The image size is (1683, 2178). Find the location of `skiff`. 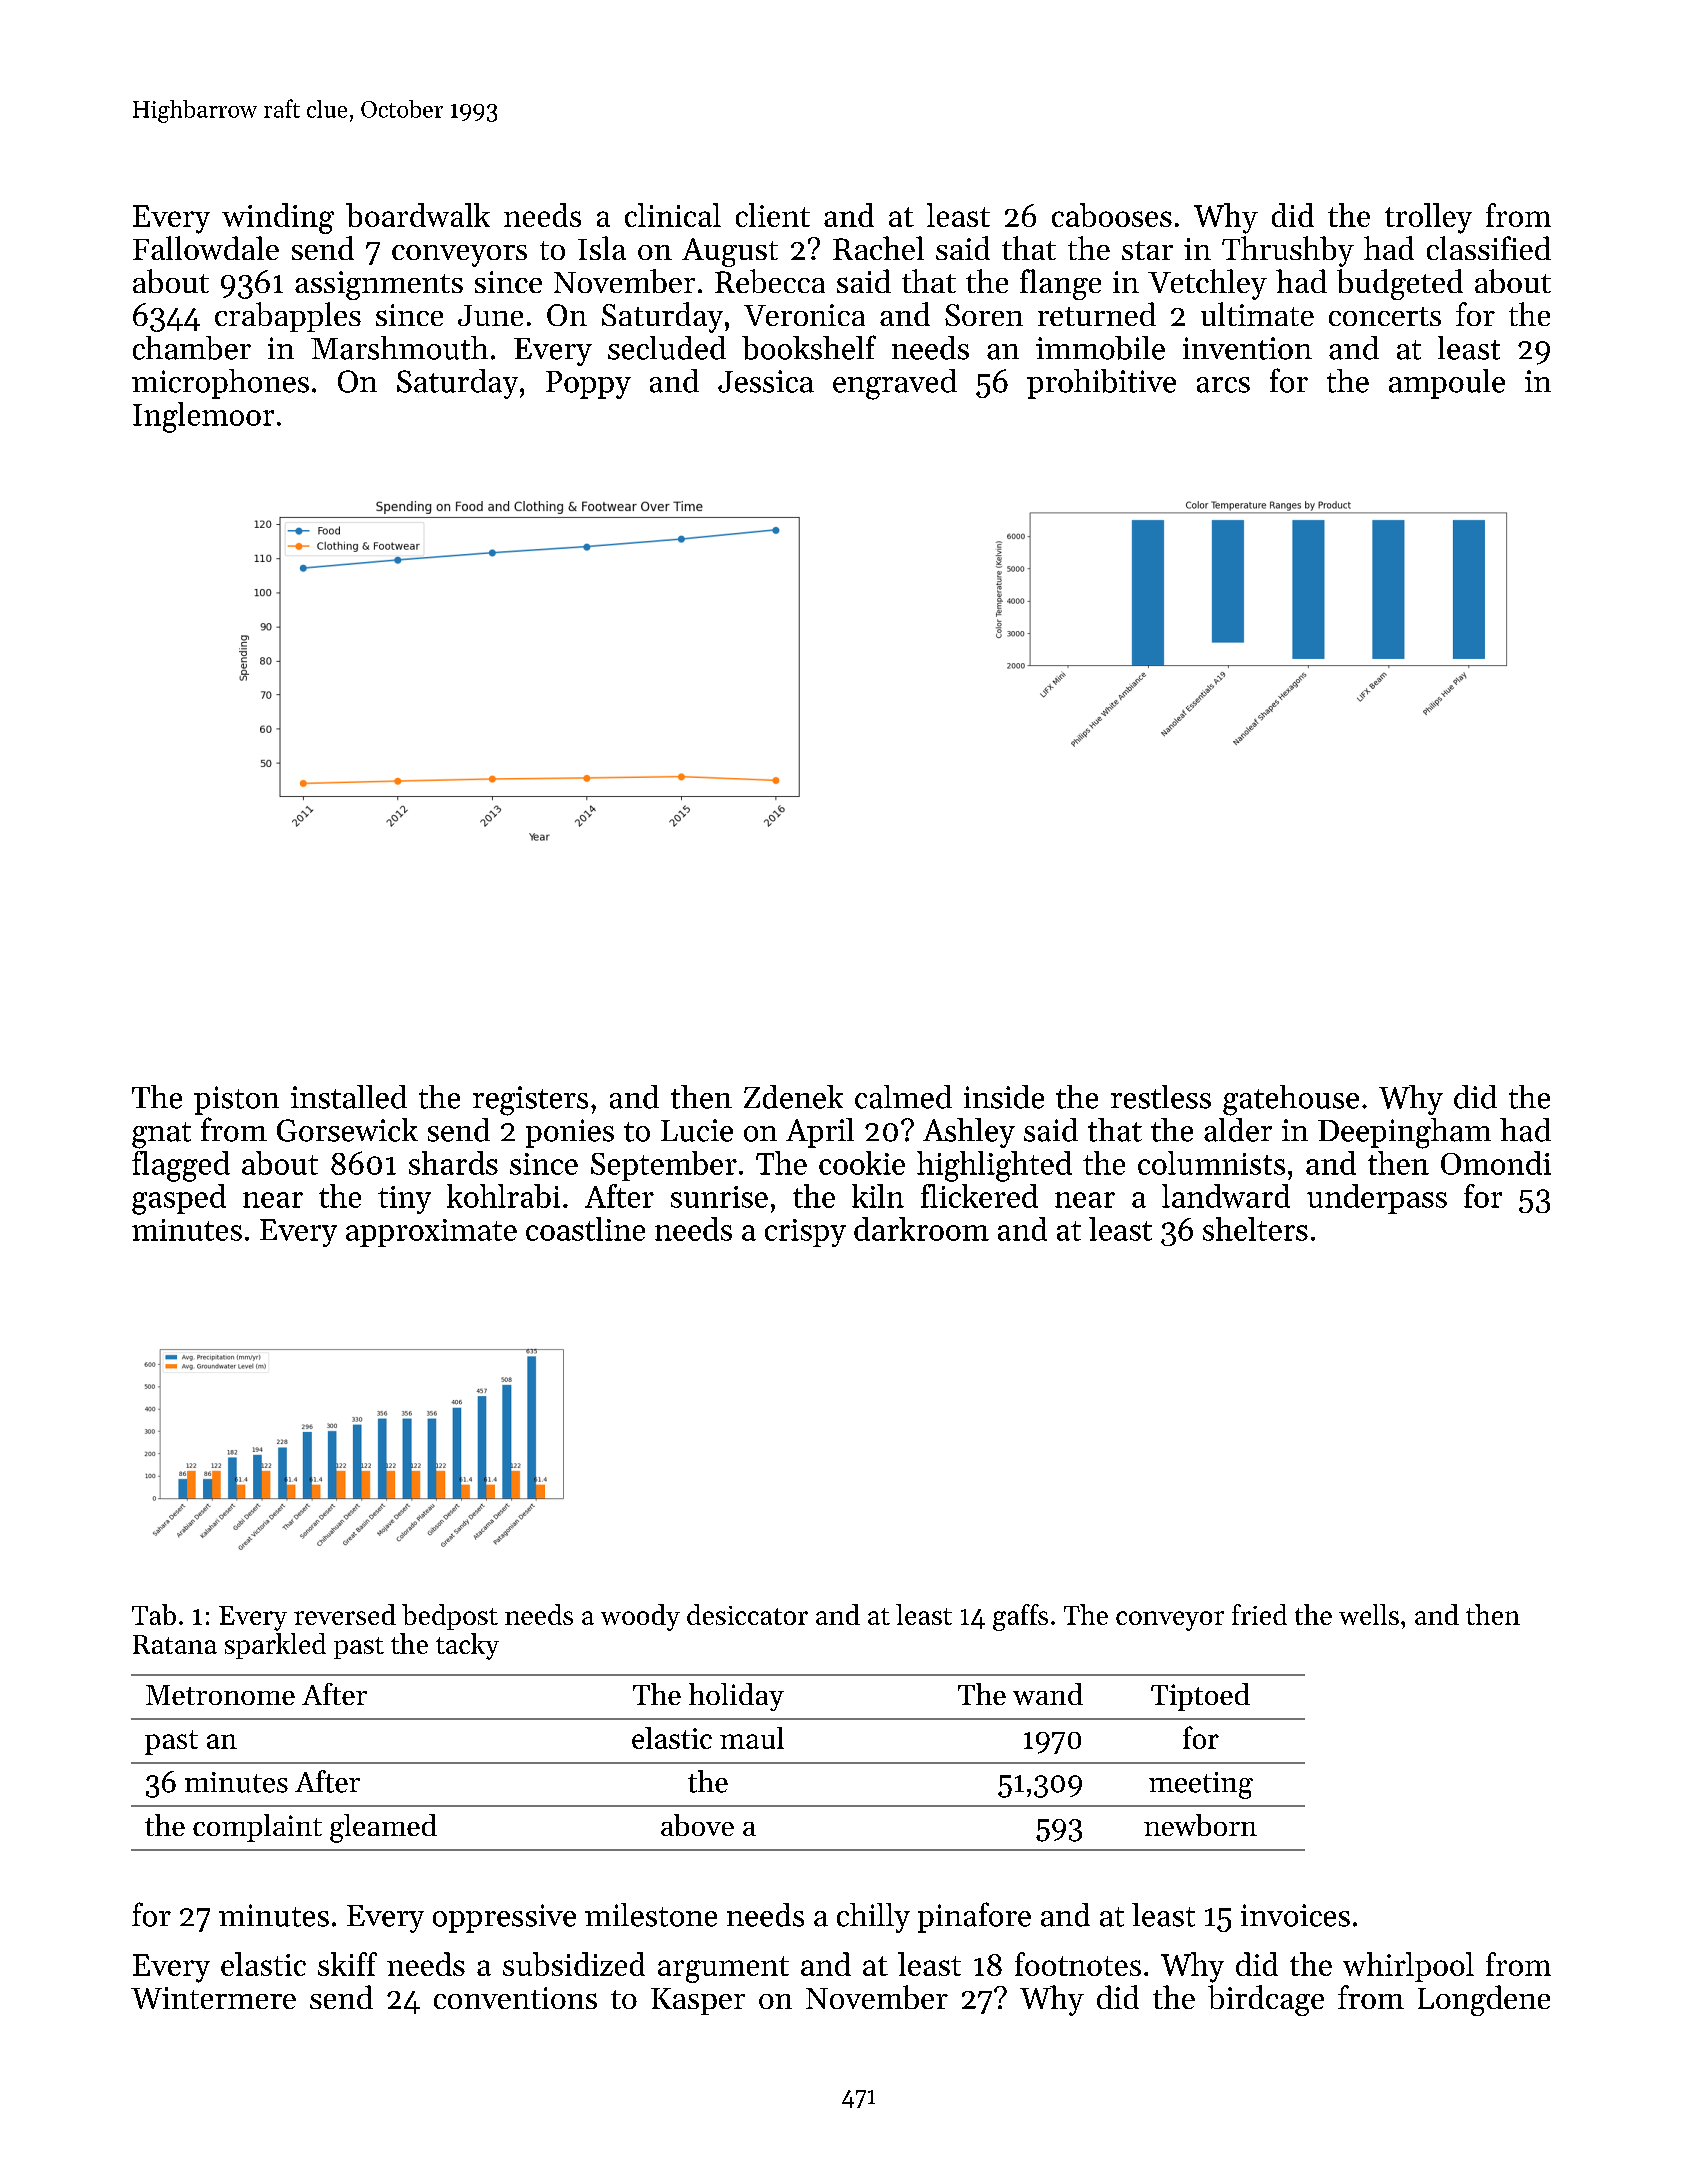

skiff is located at coordinates (347, 1964).
